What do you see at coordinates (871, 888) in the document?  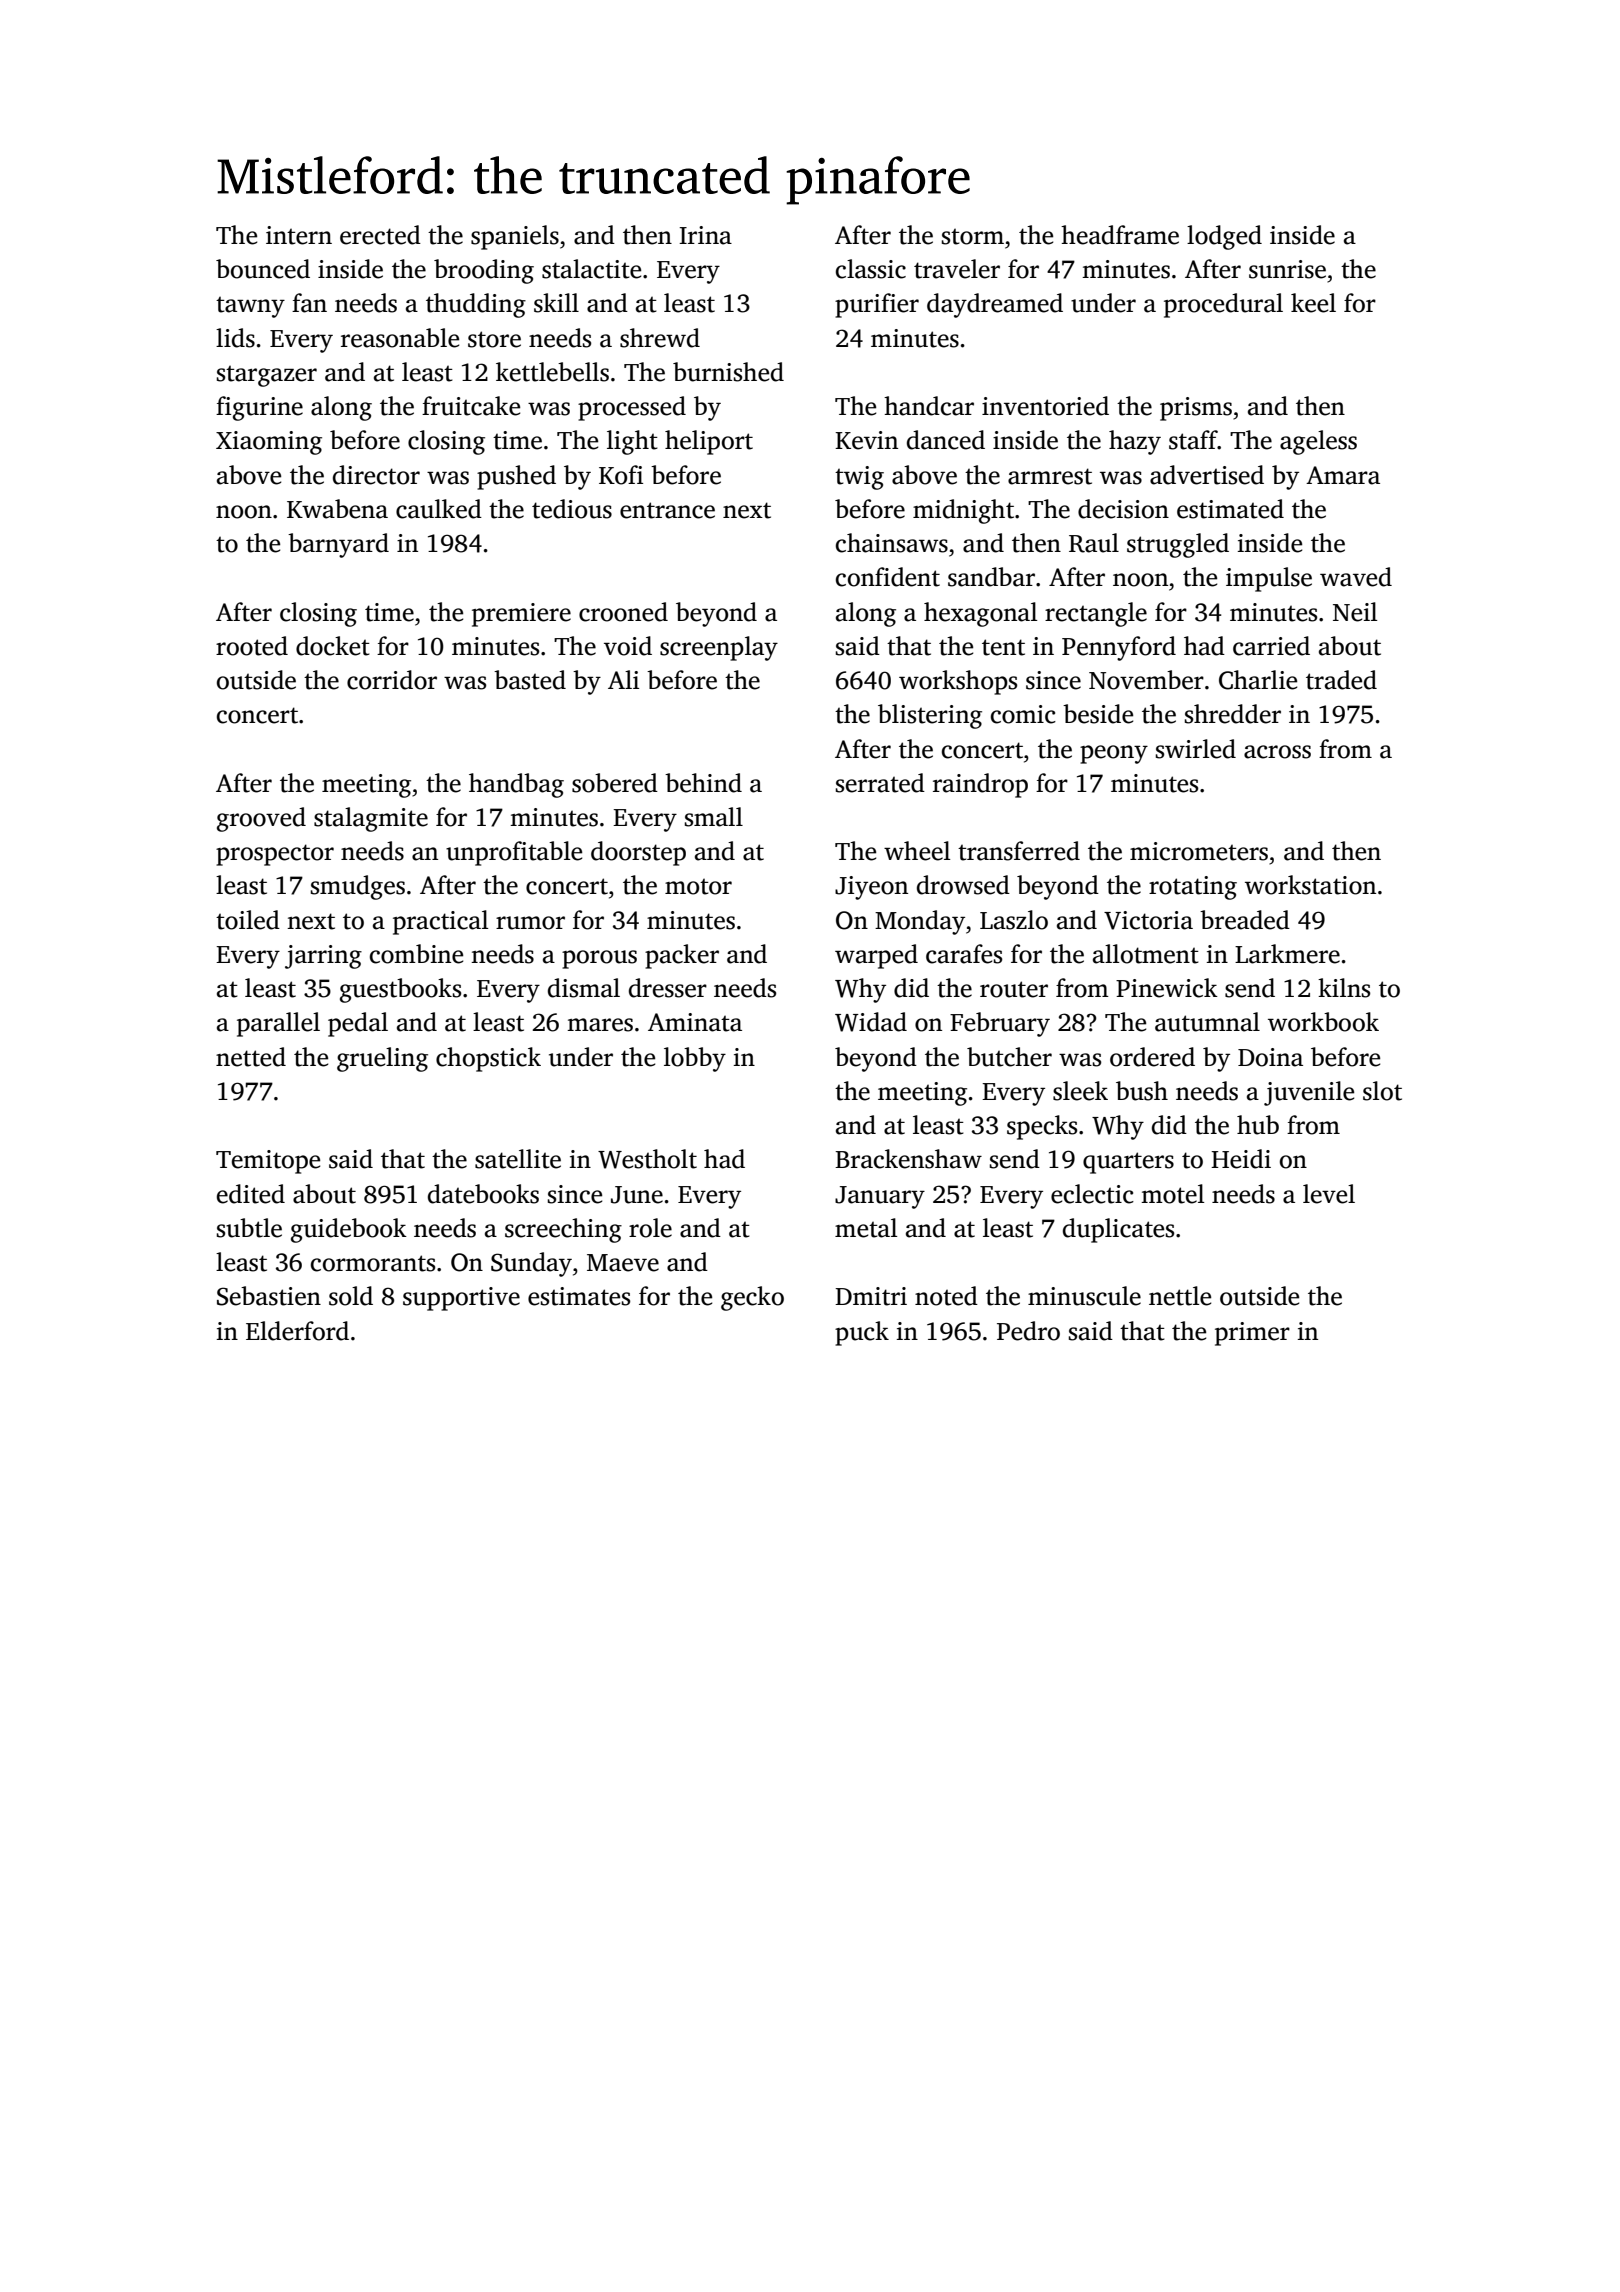 I see `Jiyeon` at bounding box center [871, 888].
